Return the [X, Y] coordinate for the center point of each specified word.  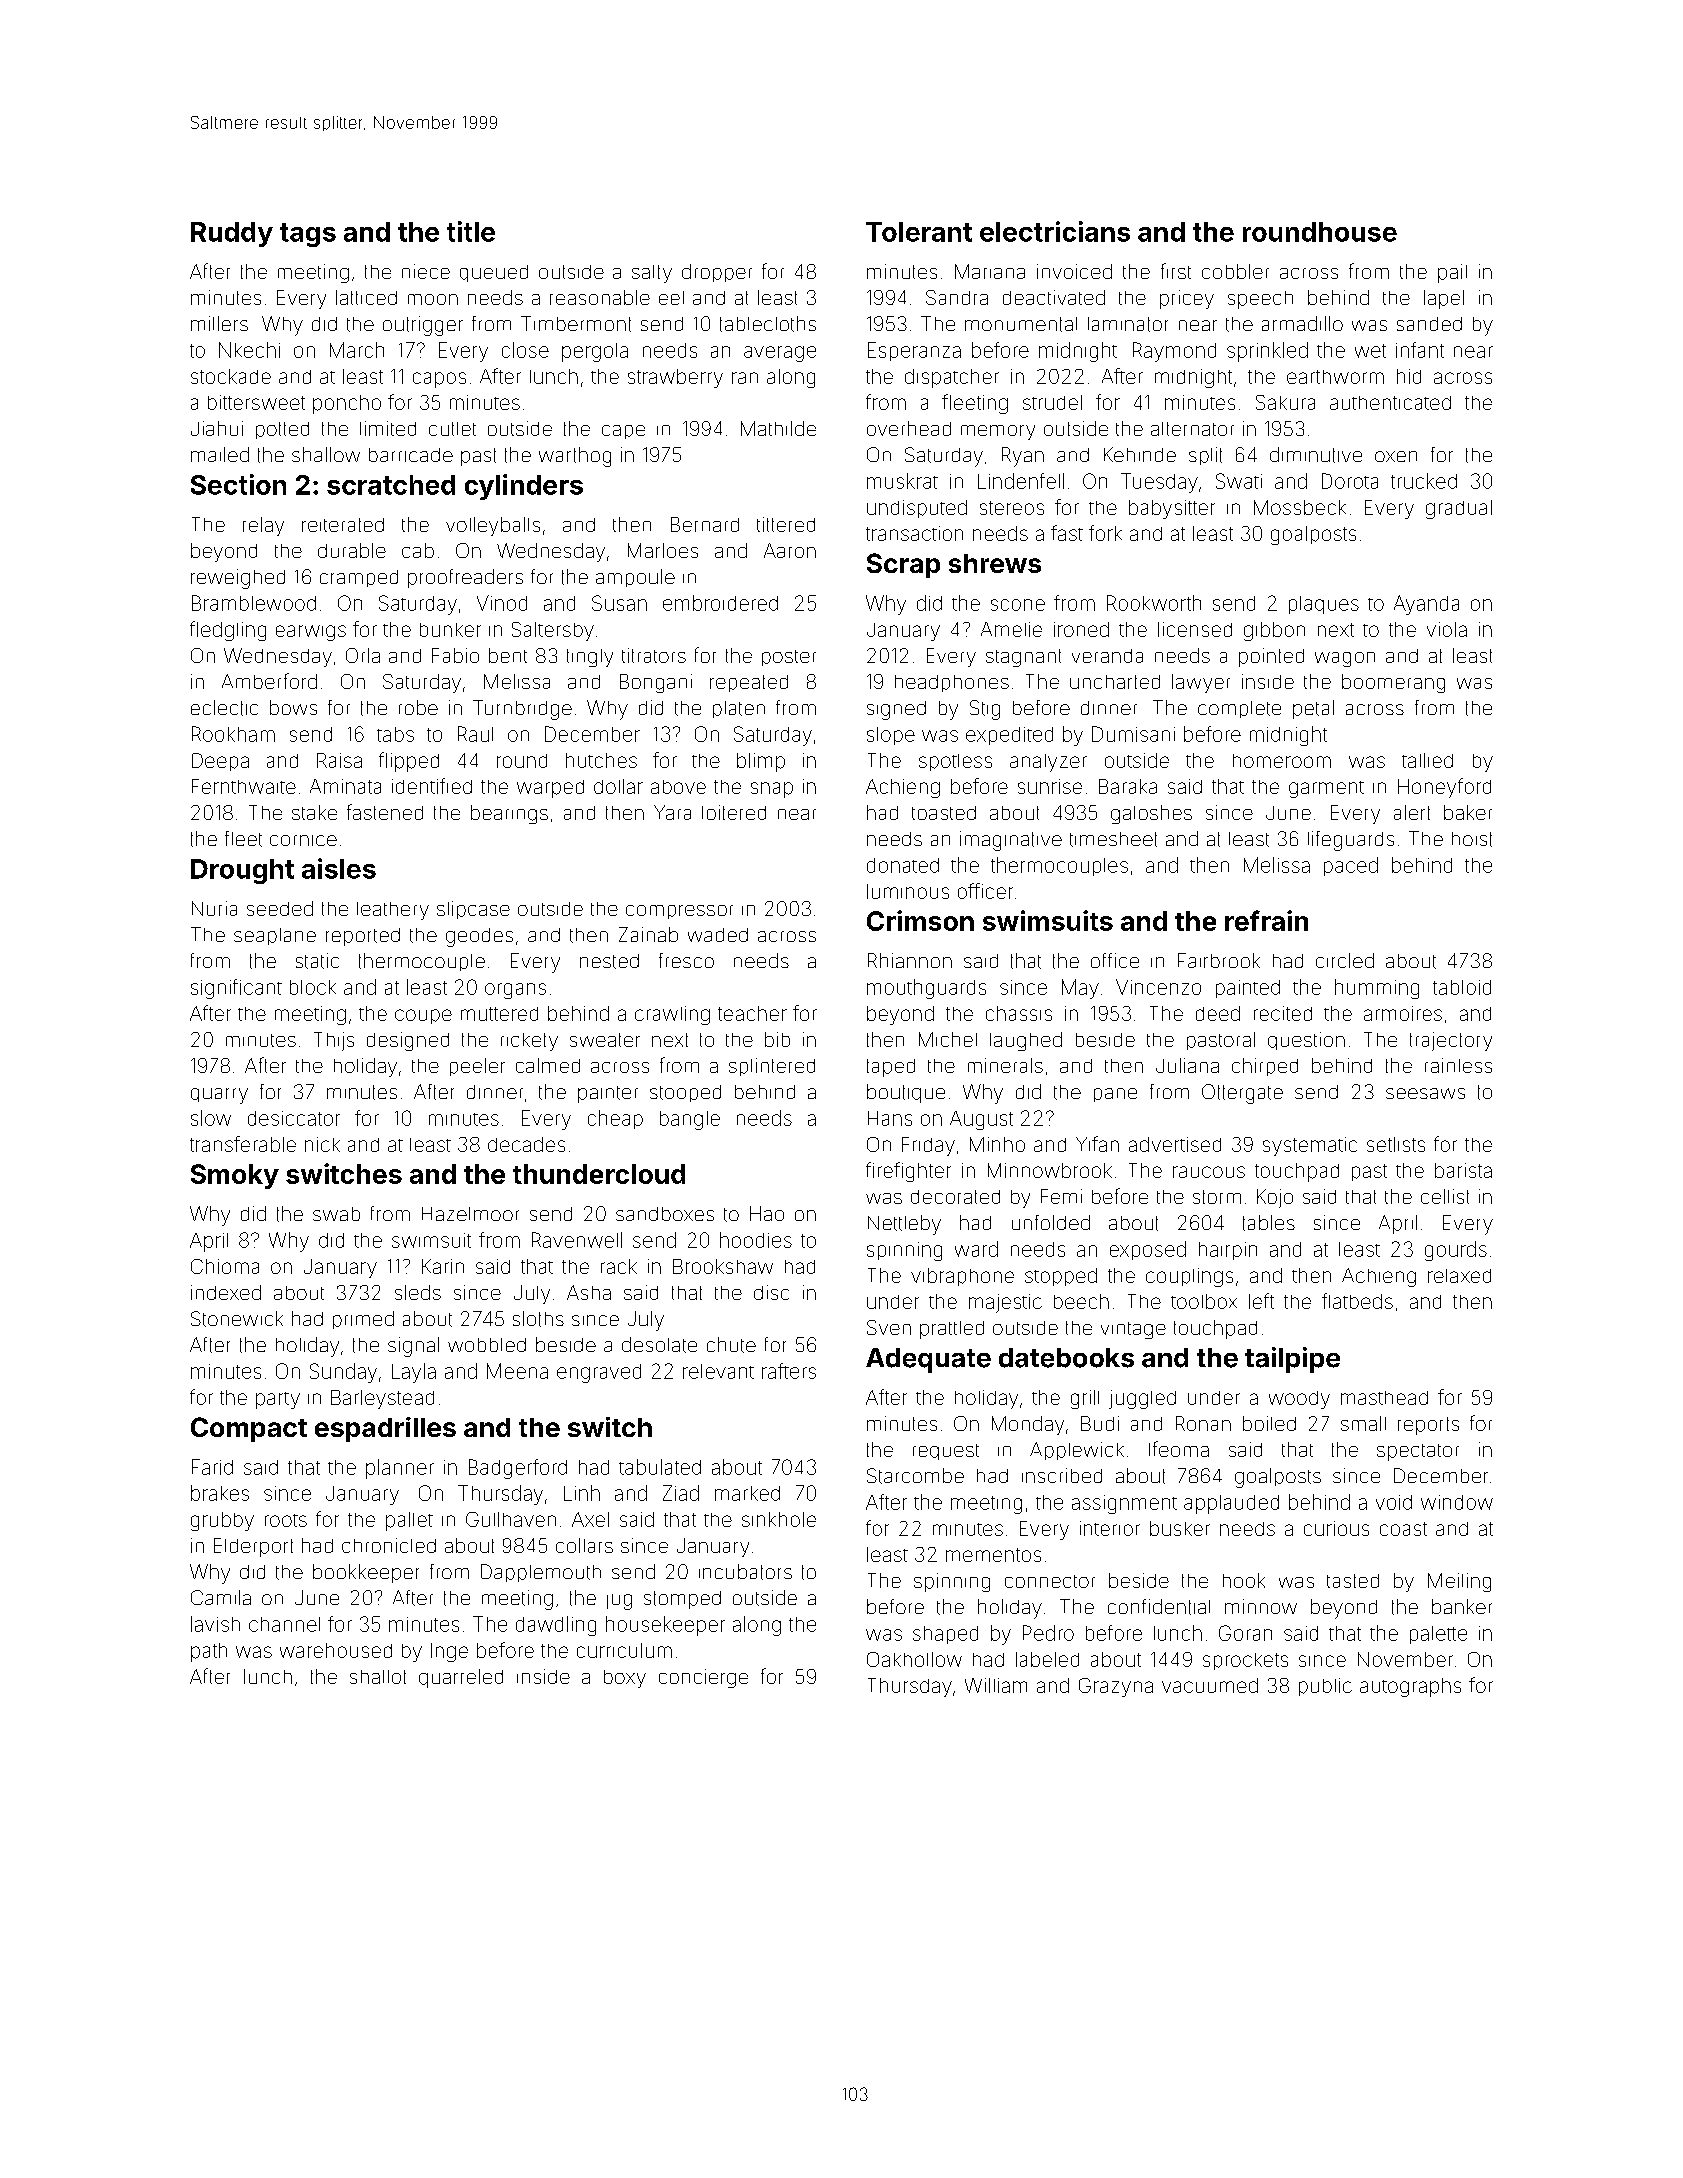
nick [322, 1144]
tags [308, 235]
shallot [378, 1677]
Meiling [1459, 1582]
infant [1420, 350]
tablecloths [768, 324]
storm [1217, 1197]
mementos [993, 1555]
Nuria [214, 908]
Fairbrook [1219, 960]
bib [777, 1039]
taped [891, 1068]
